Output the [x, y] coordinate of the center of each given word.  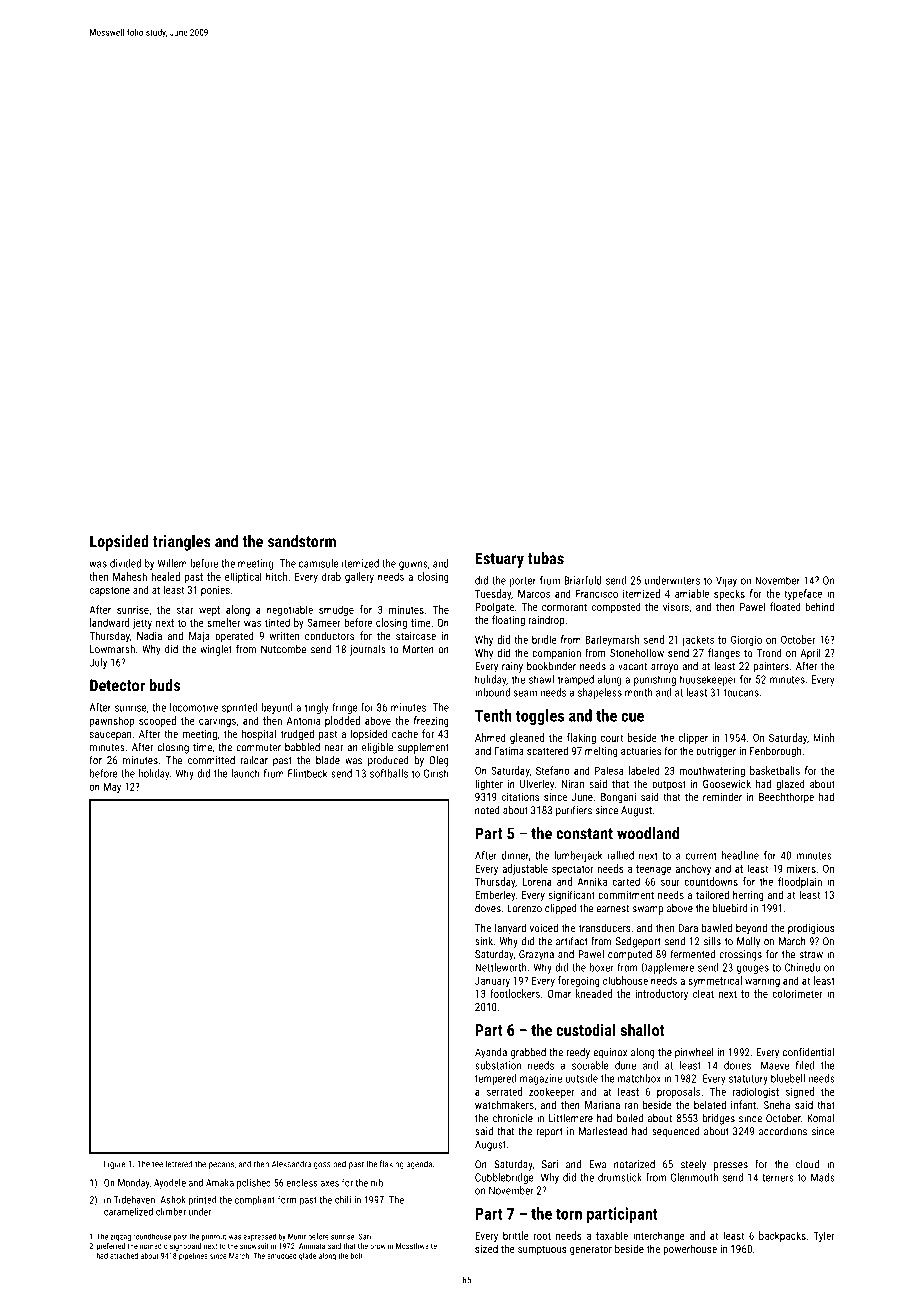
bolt [357, 1255]
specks [729, 594]
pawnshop [112, 721]
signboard [185, 1247]
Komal [820, 1118]
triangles [182, 543]
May [112, 787]
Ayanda [491, 1053]
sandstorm [302, 541]
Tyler [824, 1236]
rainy [512, 667]
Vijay [726, 581]
